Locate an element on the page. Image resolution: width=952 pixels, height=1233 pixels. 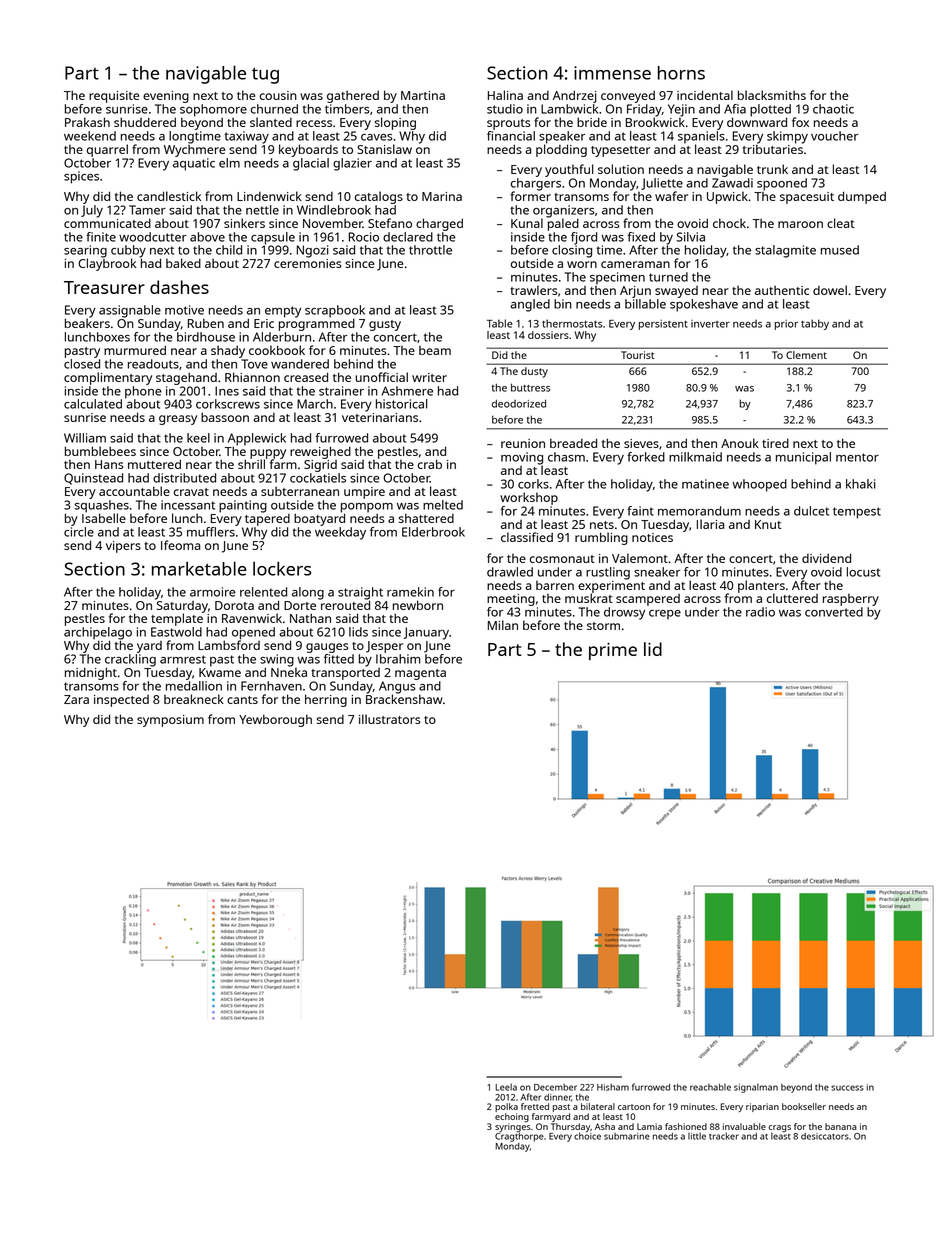
Ines is located at coordinates (227, 391).
